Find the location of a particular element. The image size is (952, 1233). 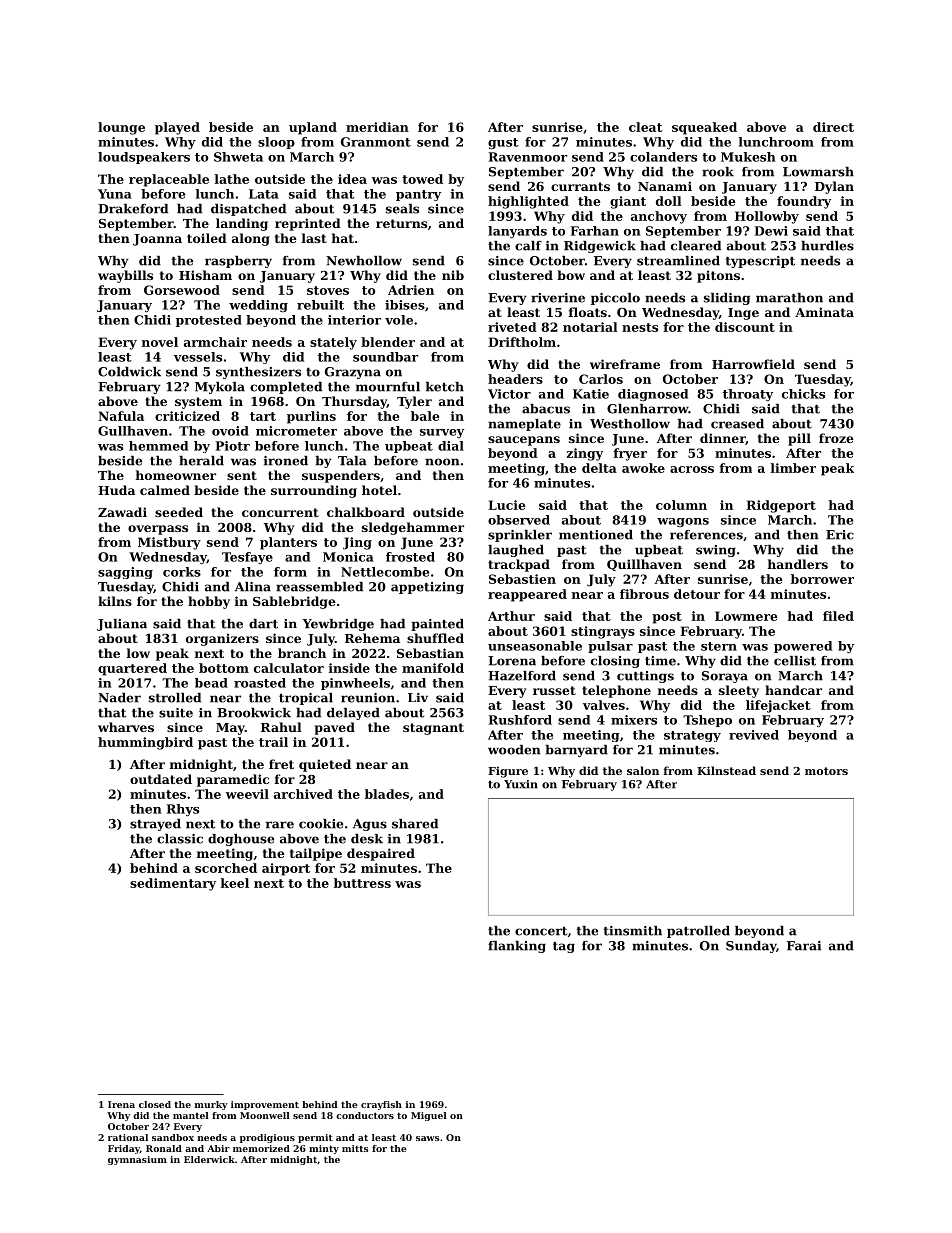

flanking is located at coordinates (517, 947).
